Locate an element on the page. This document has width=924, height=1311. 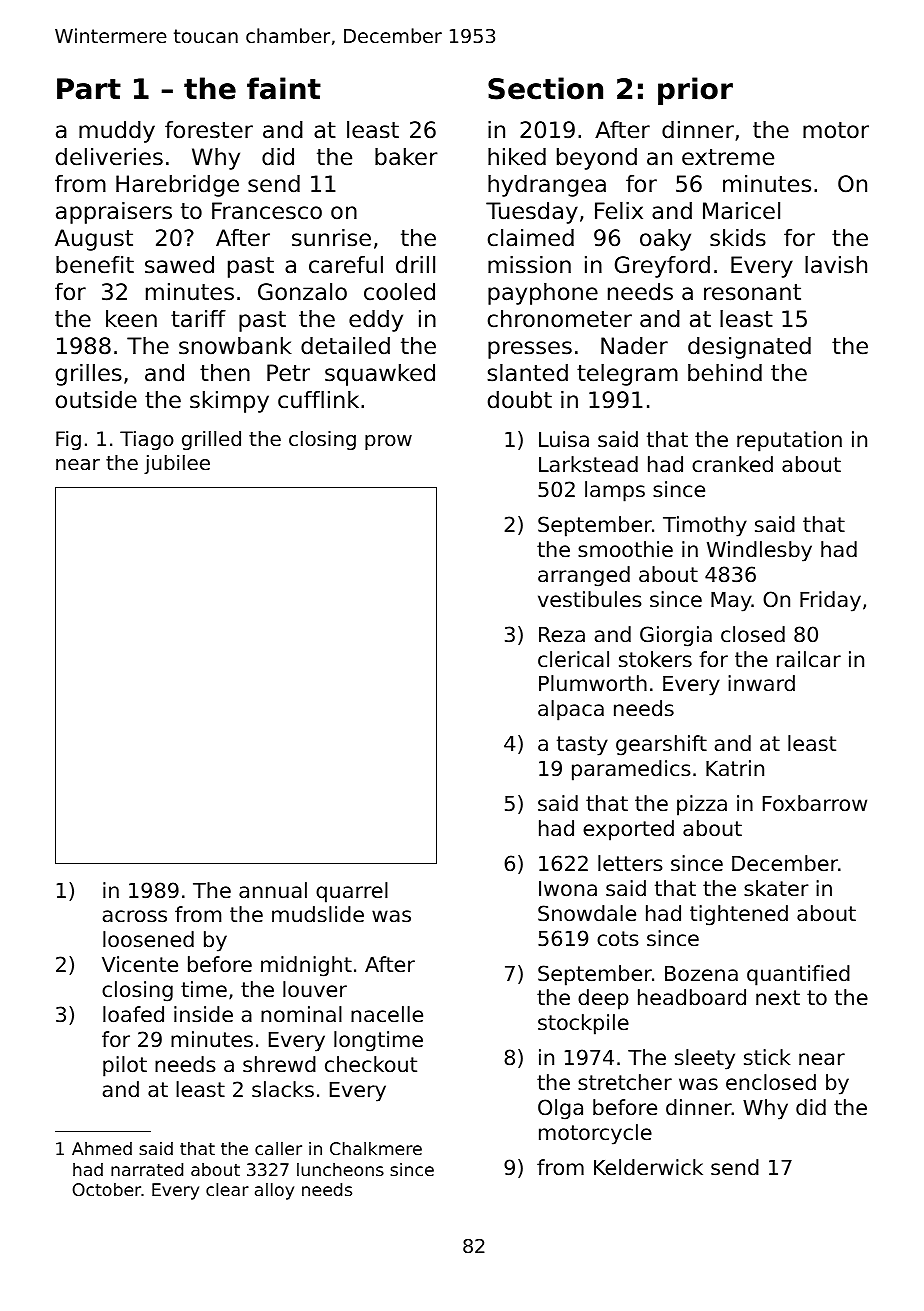
Section is located at coordinates (545, 88).
